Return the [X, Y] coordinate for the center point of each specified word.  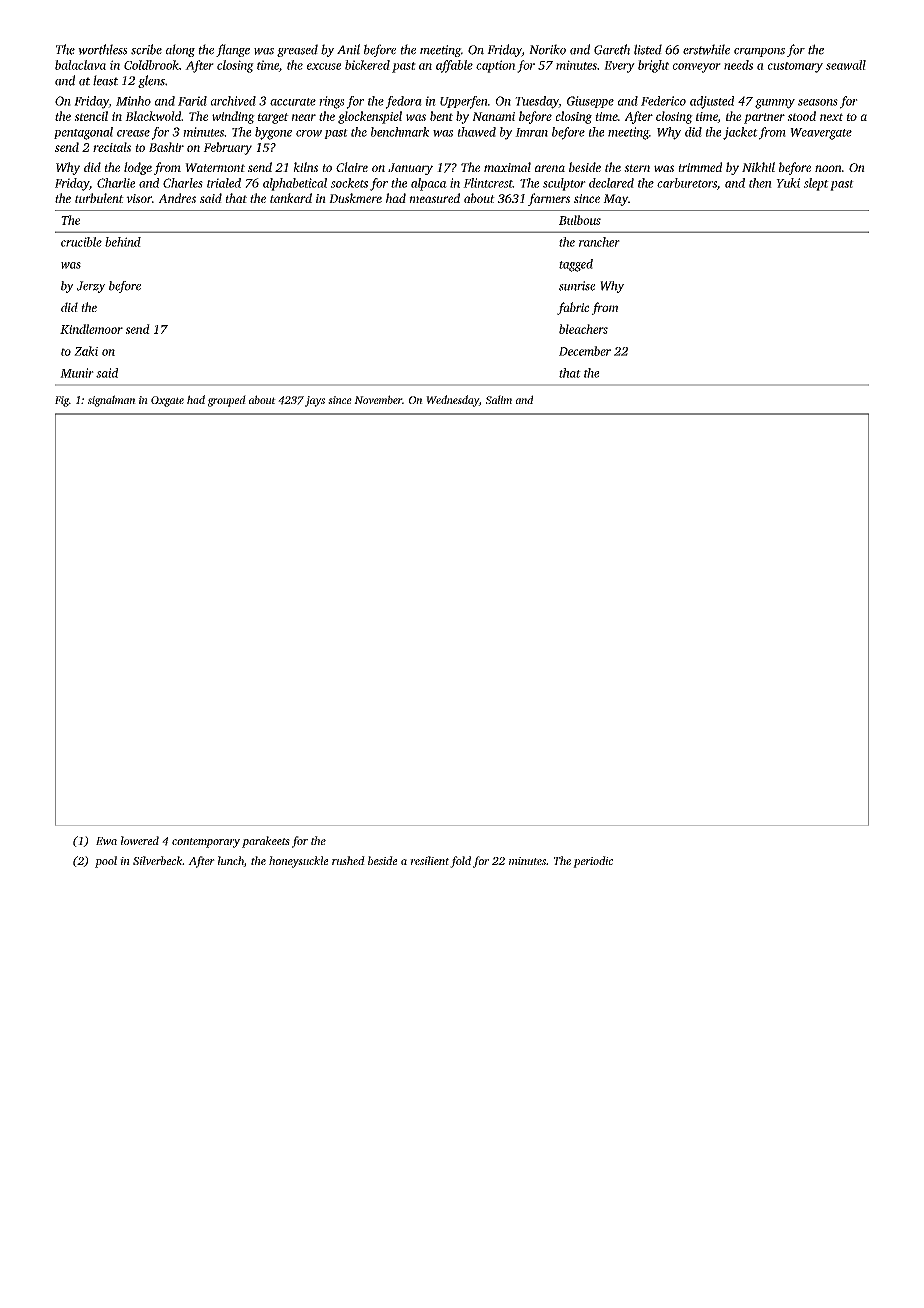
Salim [499, 399]
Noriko [547, 49]
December [585, 351]
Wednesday [452, 401]
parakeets [266, 842]
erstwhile [706, 49]
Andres [177, 198]
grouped [227, 401]
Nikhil [758, 167]
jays [315, 401]
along [180, 50]
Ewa [106, 841]
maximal [507, 167]
